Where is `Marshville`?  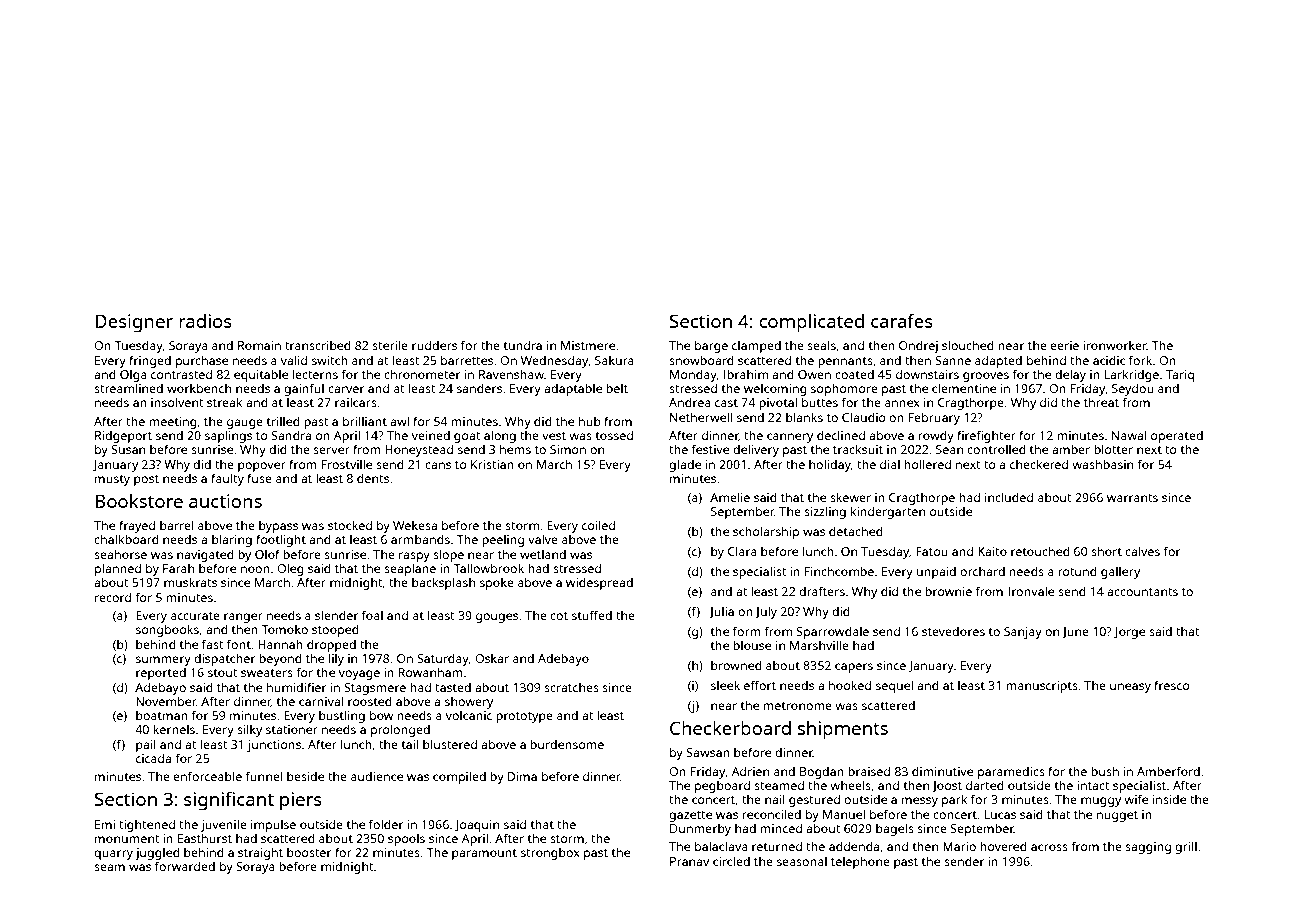
Marshville is located at coordinates (819, 645).
